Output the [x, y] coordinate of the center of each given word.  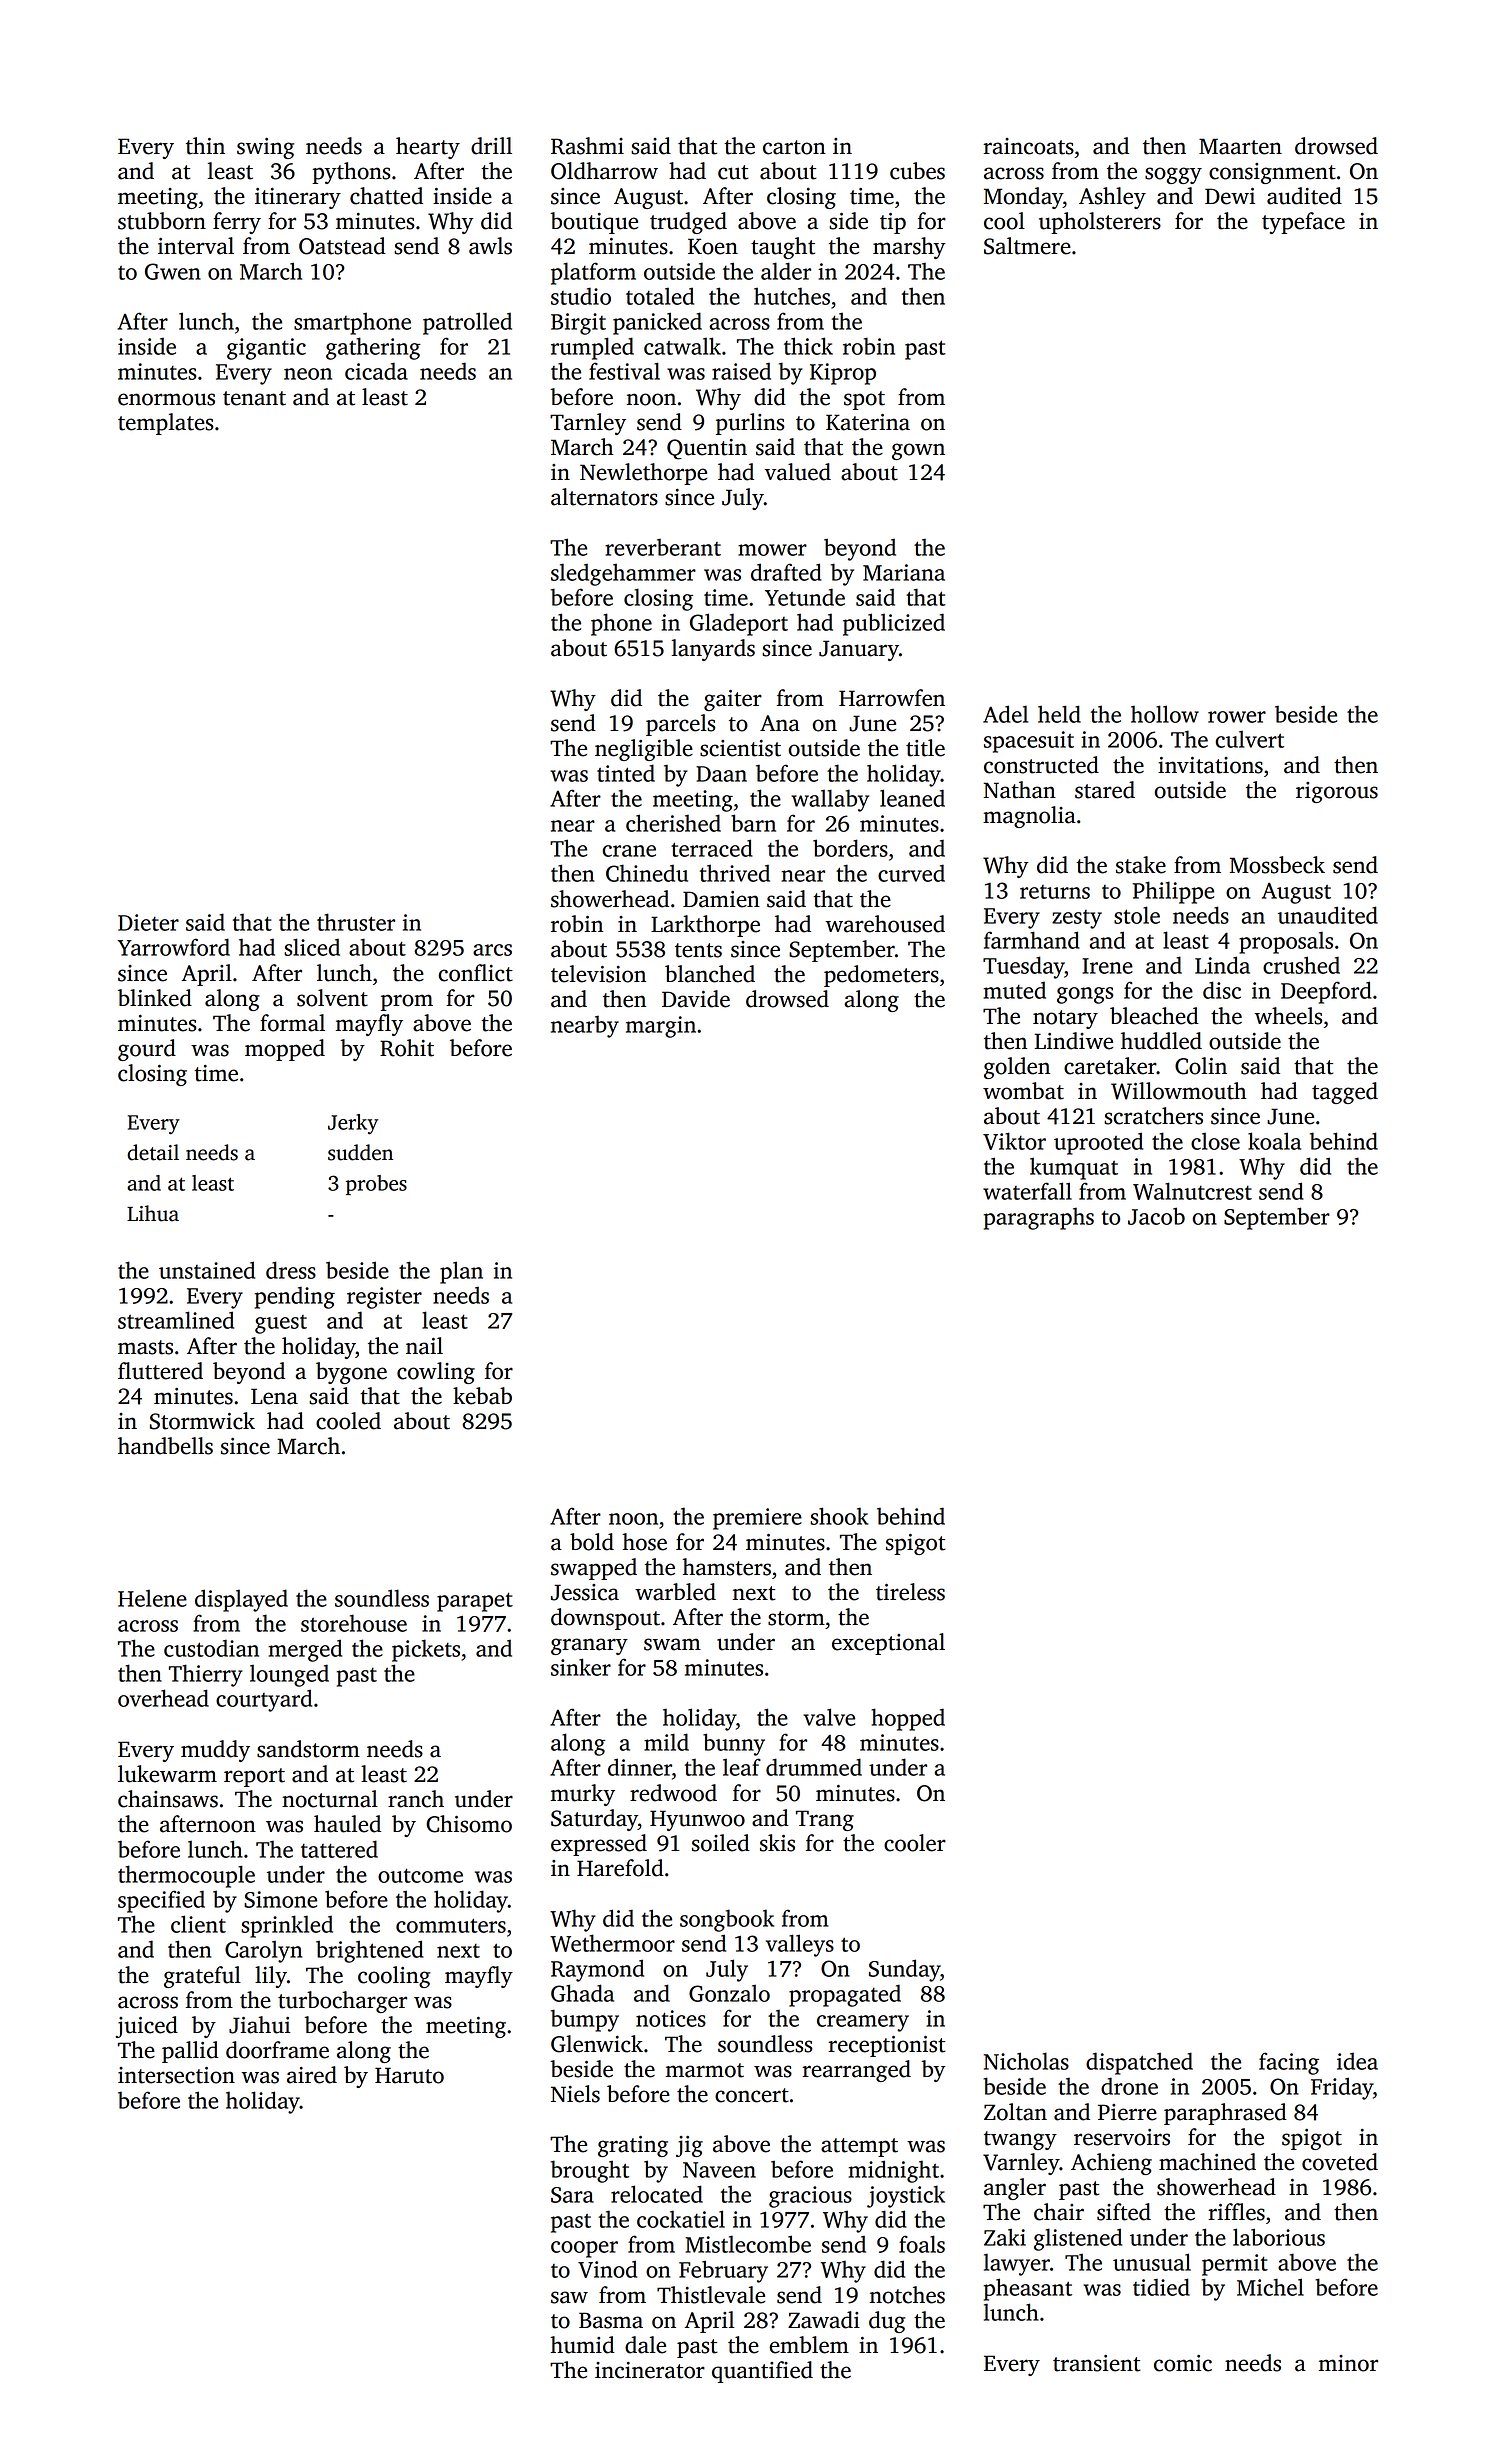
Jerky [353, 1124]
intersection [176, 2075]
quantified [762, 2372]
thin [205, 146]
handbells [165, 1446]
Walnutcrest [1192, 1191]
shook [839, 1516]
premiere [757, 1519]
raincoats [1028, 146]
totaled [660, 296]
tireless [910, 1592]
